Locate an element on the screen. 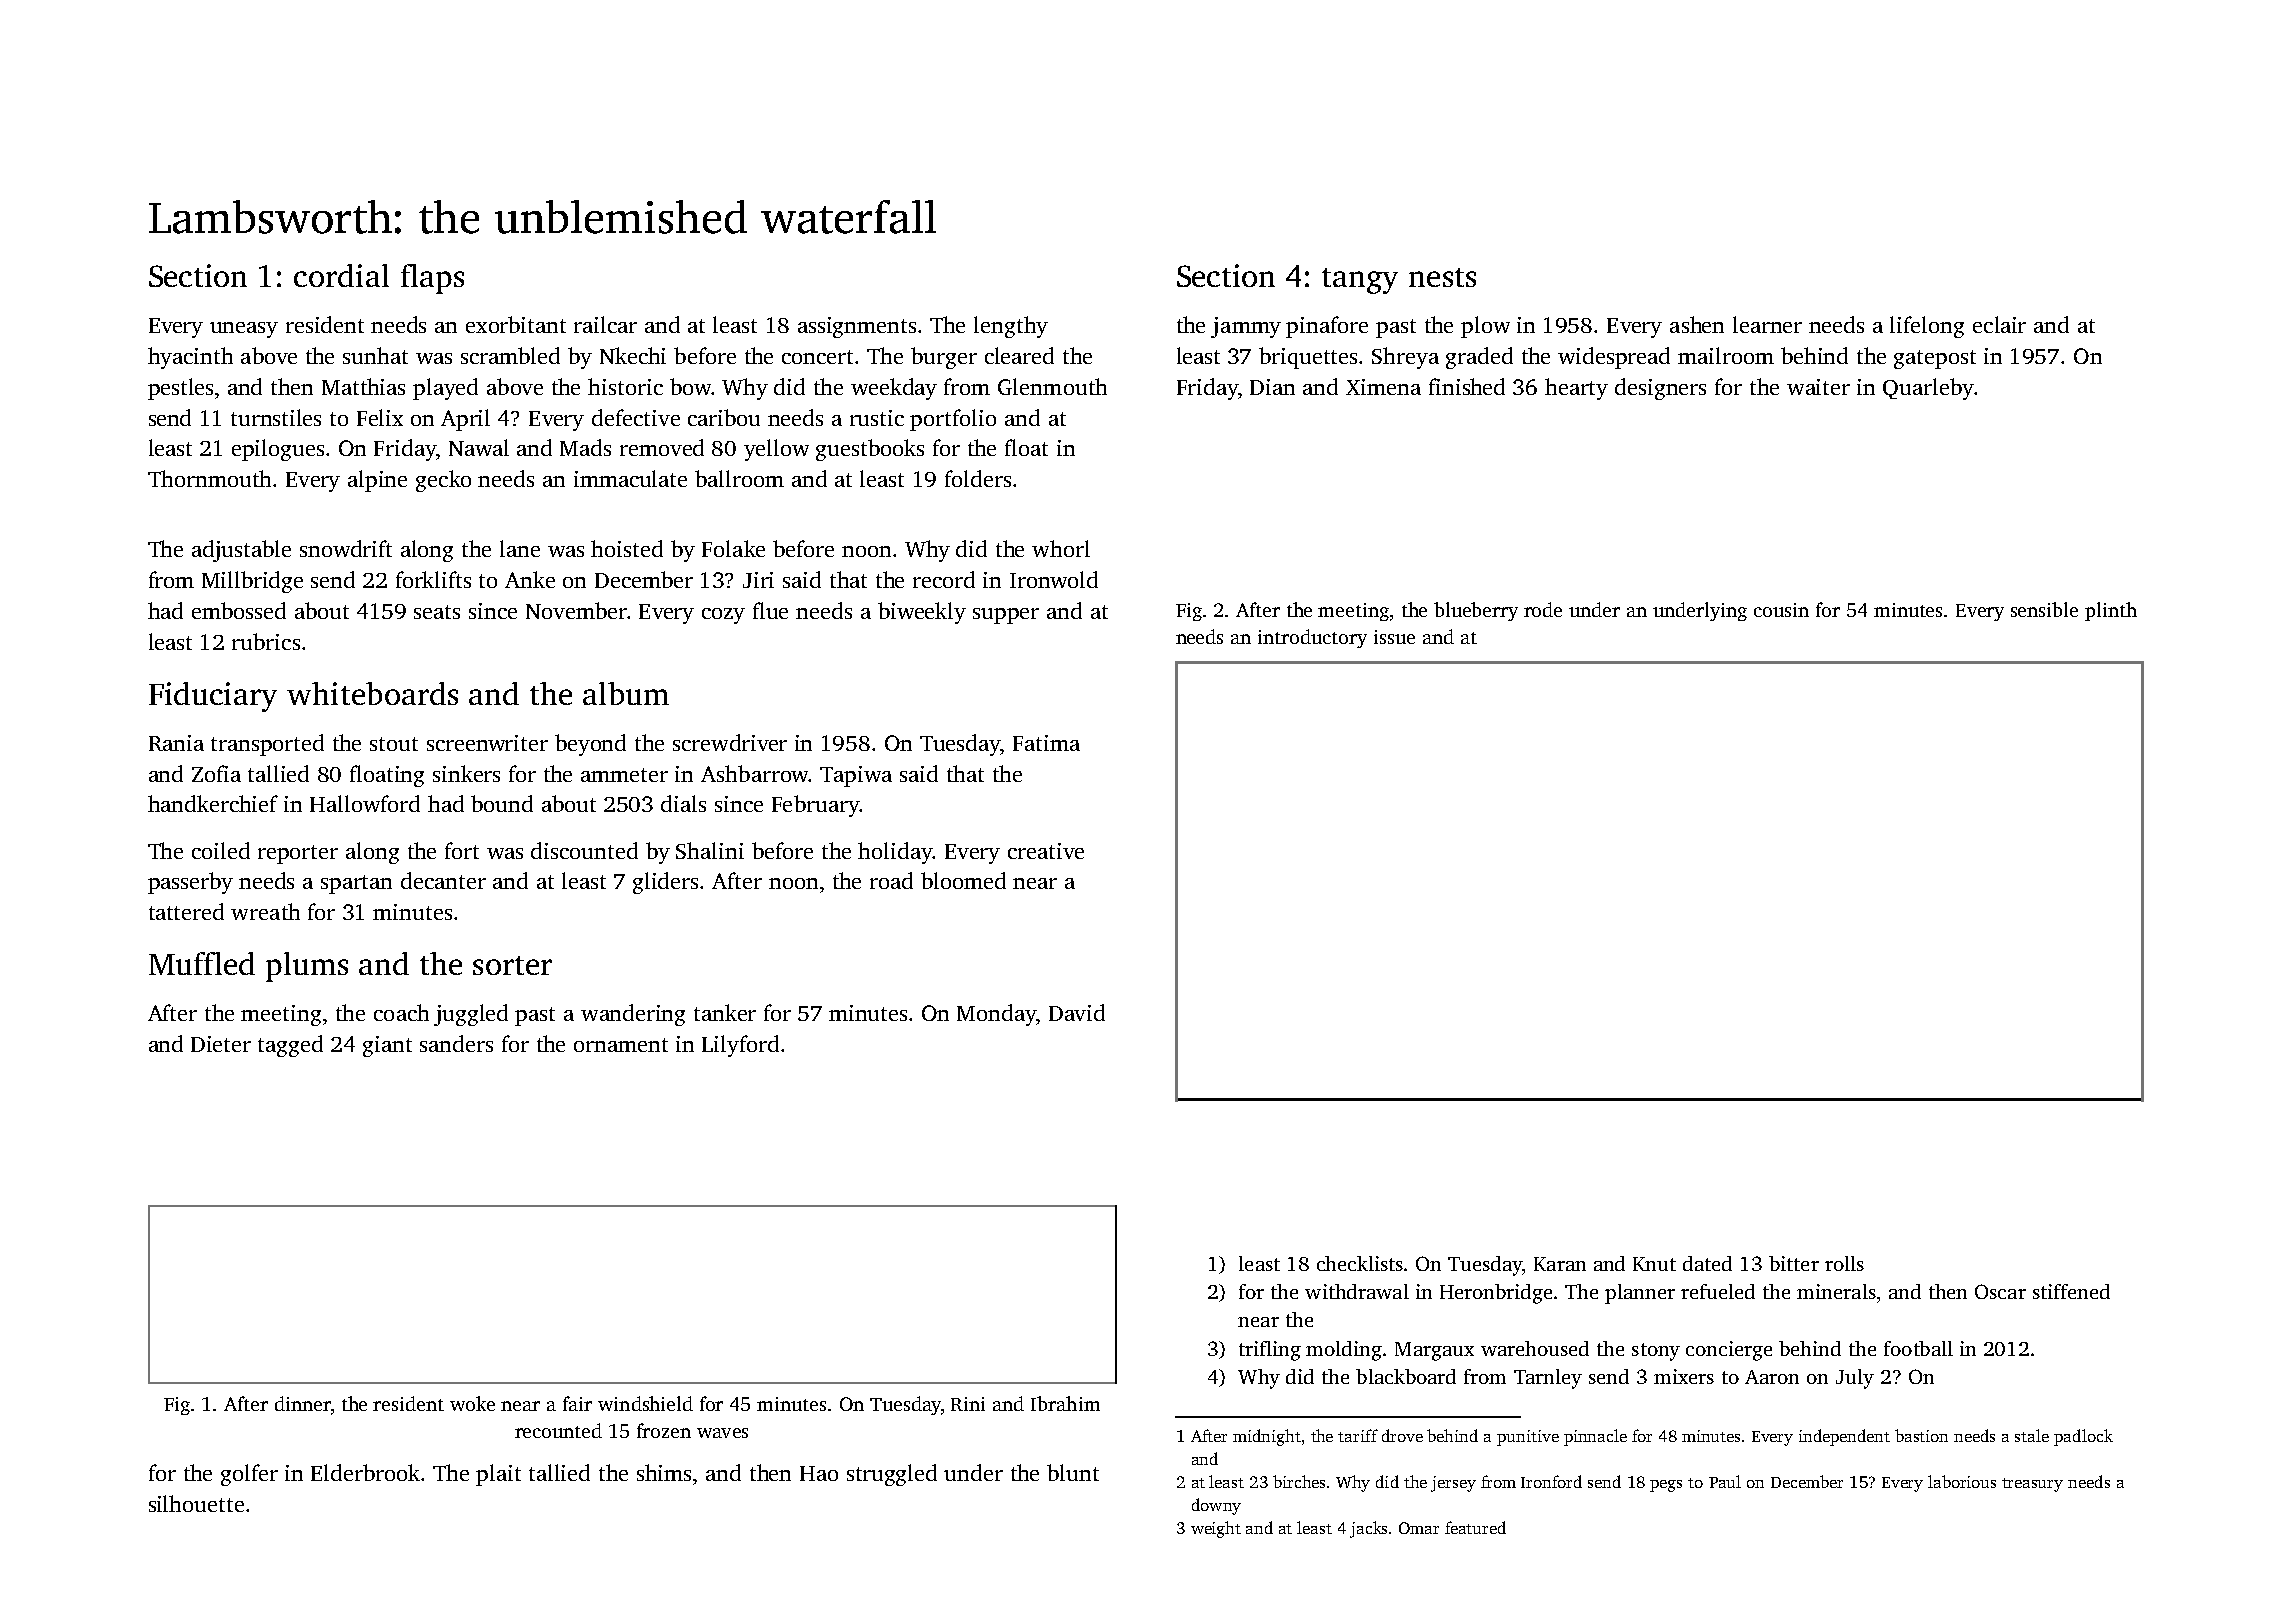 The height and width of the screenshot is (1620, 2292). supper is located at coordinates (1006, 616).
